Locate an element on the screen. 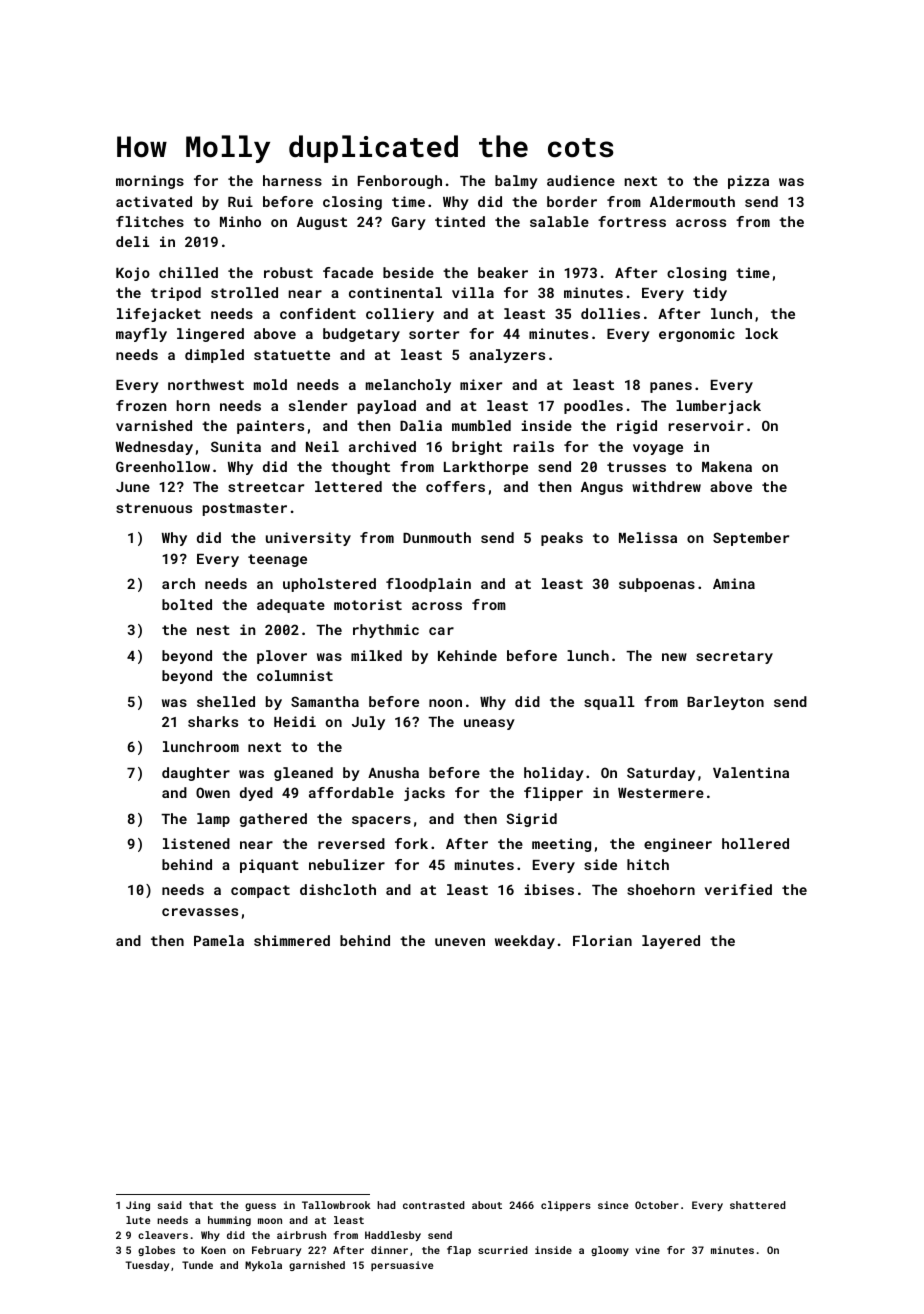 The height and width of the screenshot is (1314, 924). verified is located at coordinates (738, 889).
